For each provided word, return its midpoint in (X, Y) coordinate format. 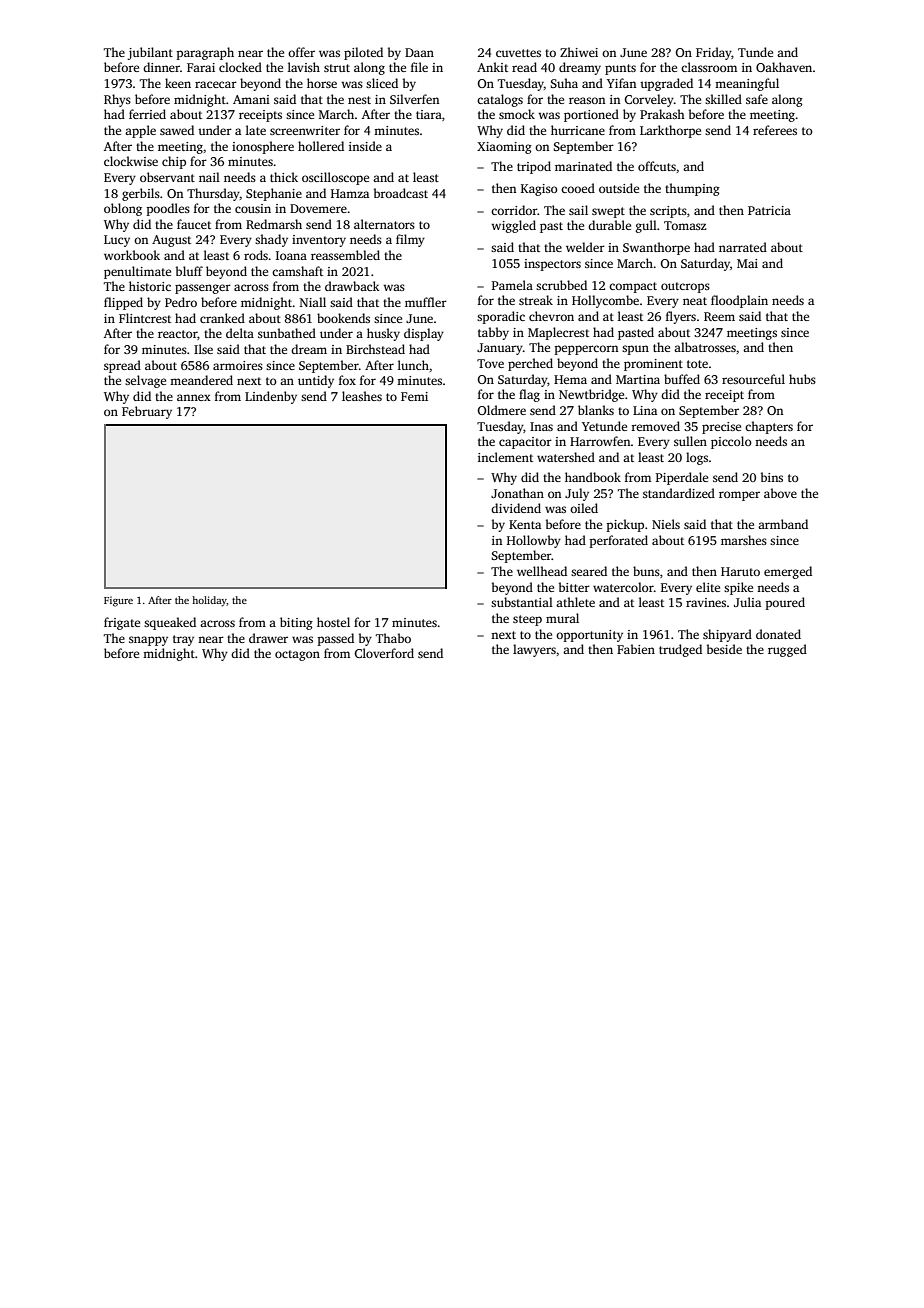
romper (739, 496)
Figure (118, 601)
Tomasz (685, 225)
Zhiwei (579, 52)
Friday (713, 53)
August (171, 241)
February (147, 412)
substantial (522, 602)
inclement (505, 457)
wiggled (513, 226)
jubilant (150, 53)
